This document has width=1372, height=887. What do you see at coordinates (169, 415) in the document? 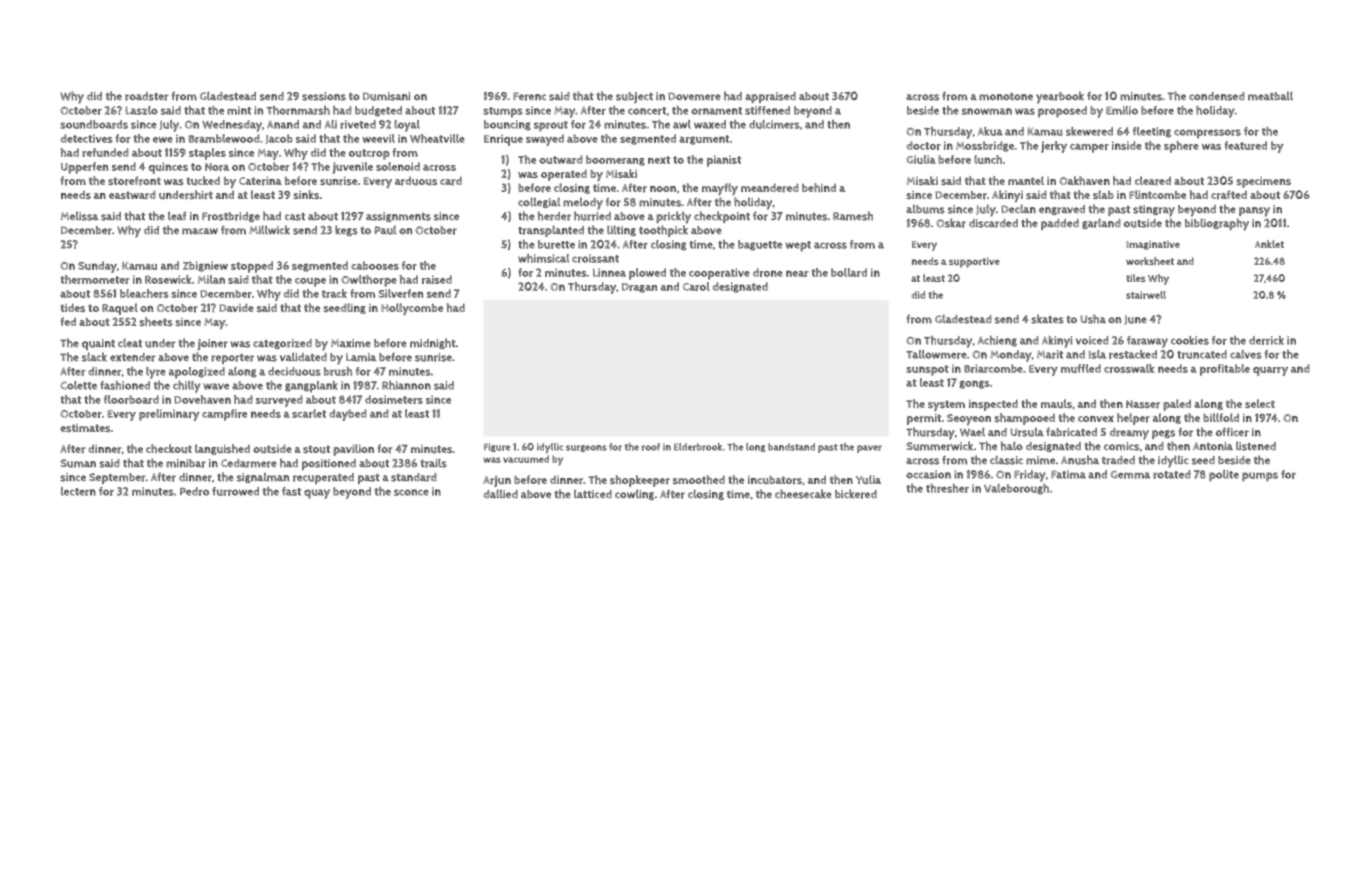
I see `preliminary` at bounding box center [169, 415].
